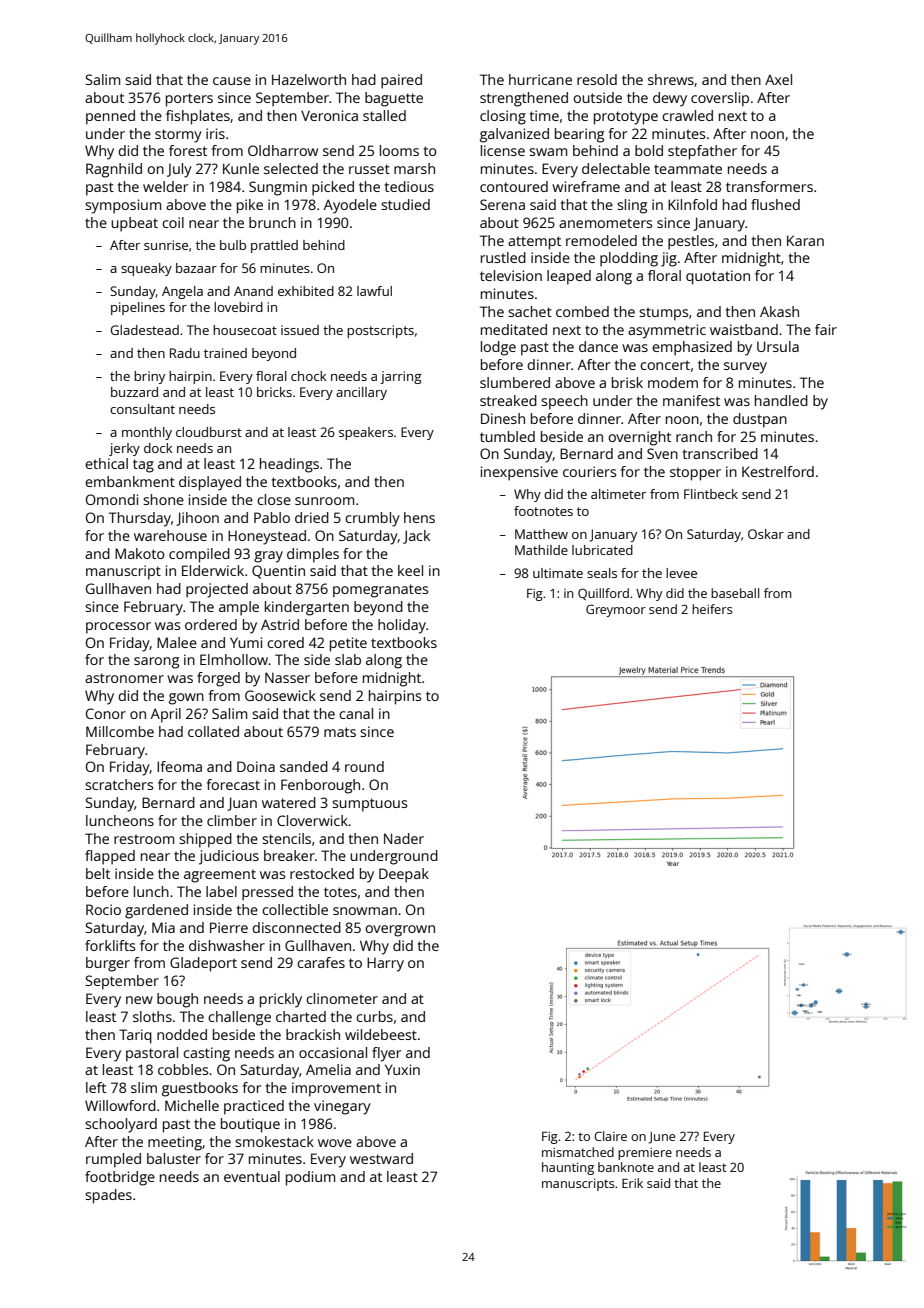 This screenshot has width=924, height=1308. What do you see at coordinates (610, 1136) in the screenshot?
I see `Claire` at bounding box center [610, 1136].
